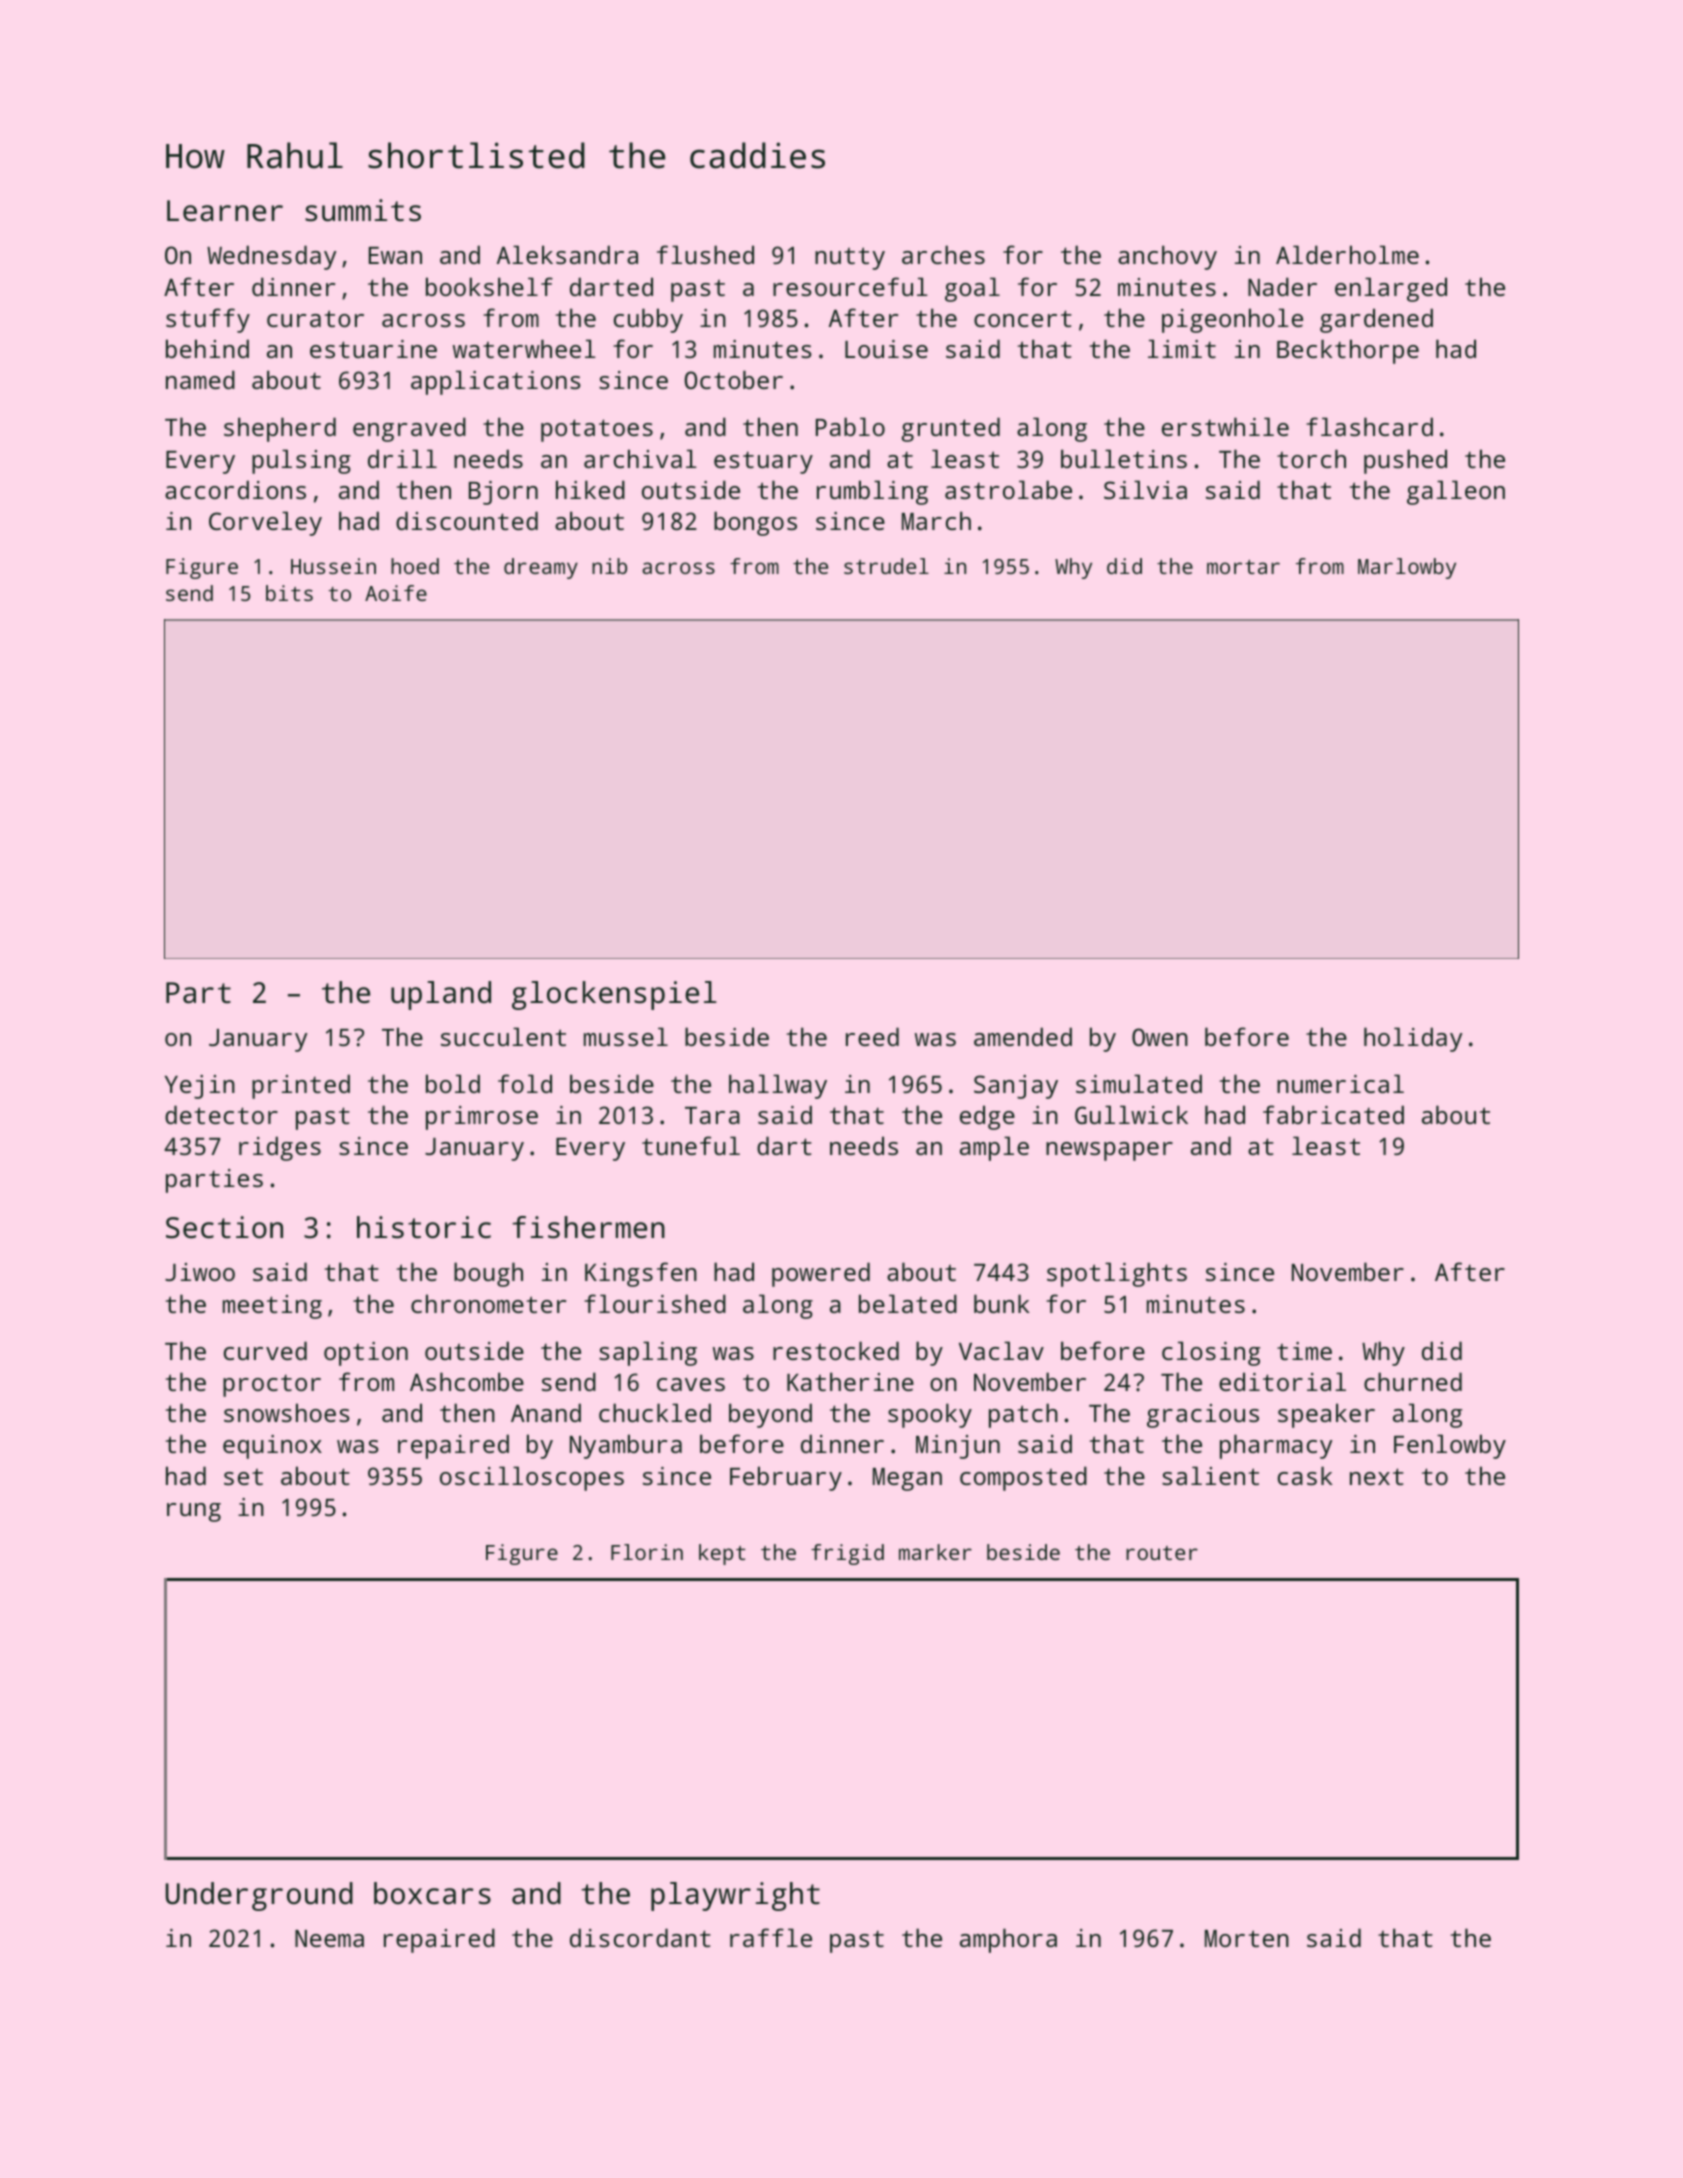 The image size is (1683, 2178). Describe the element at coordinates (994, 1148) in the screenshot. I see `ample` at that location.
